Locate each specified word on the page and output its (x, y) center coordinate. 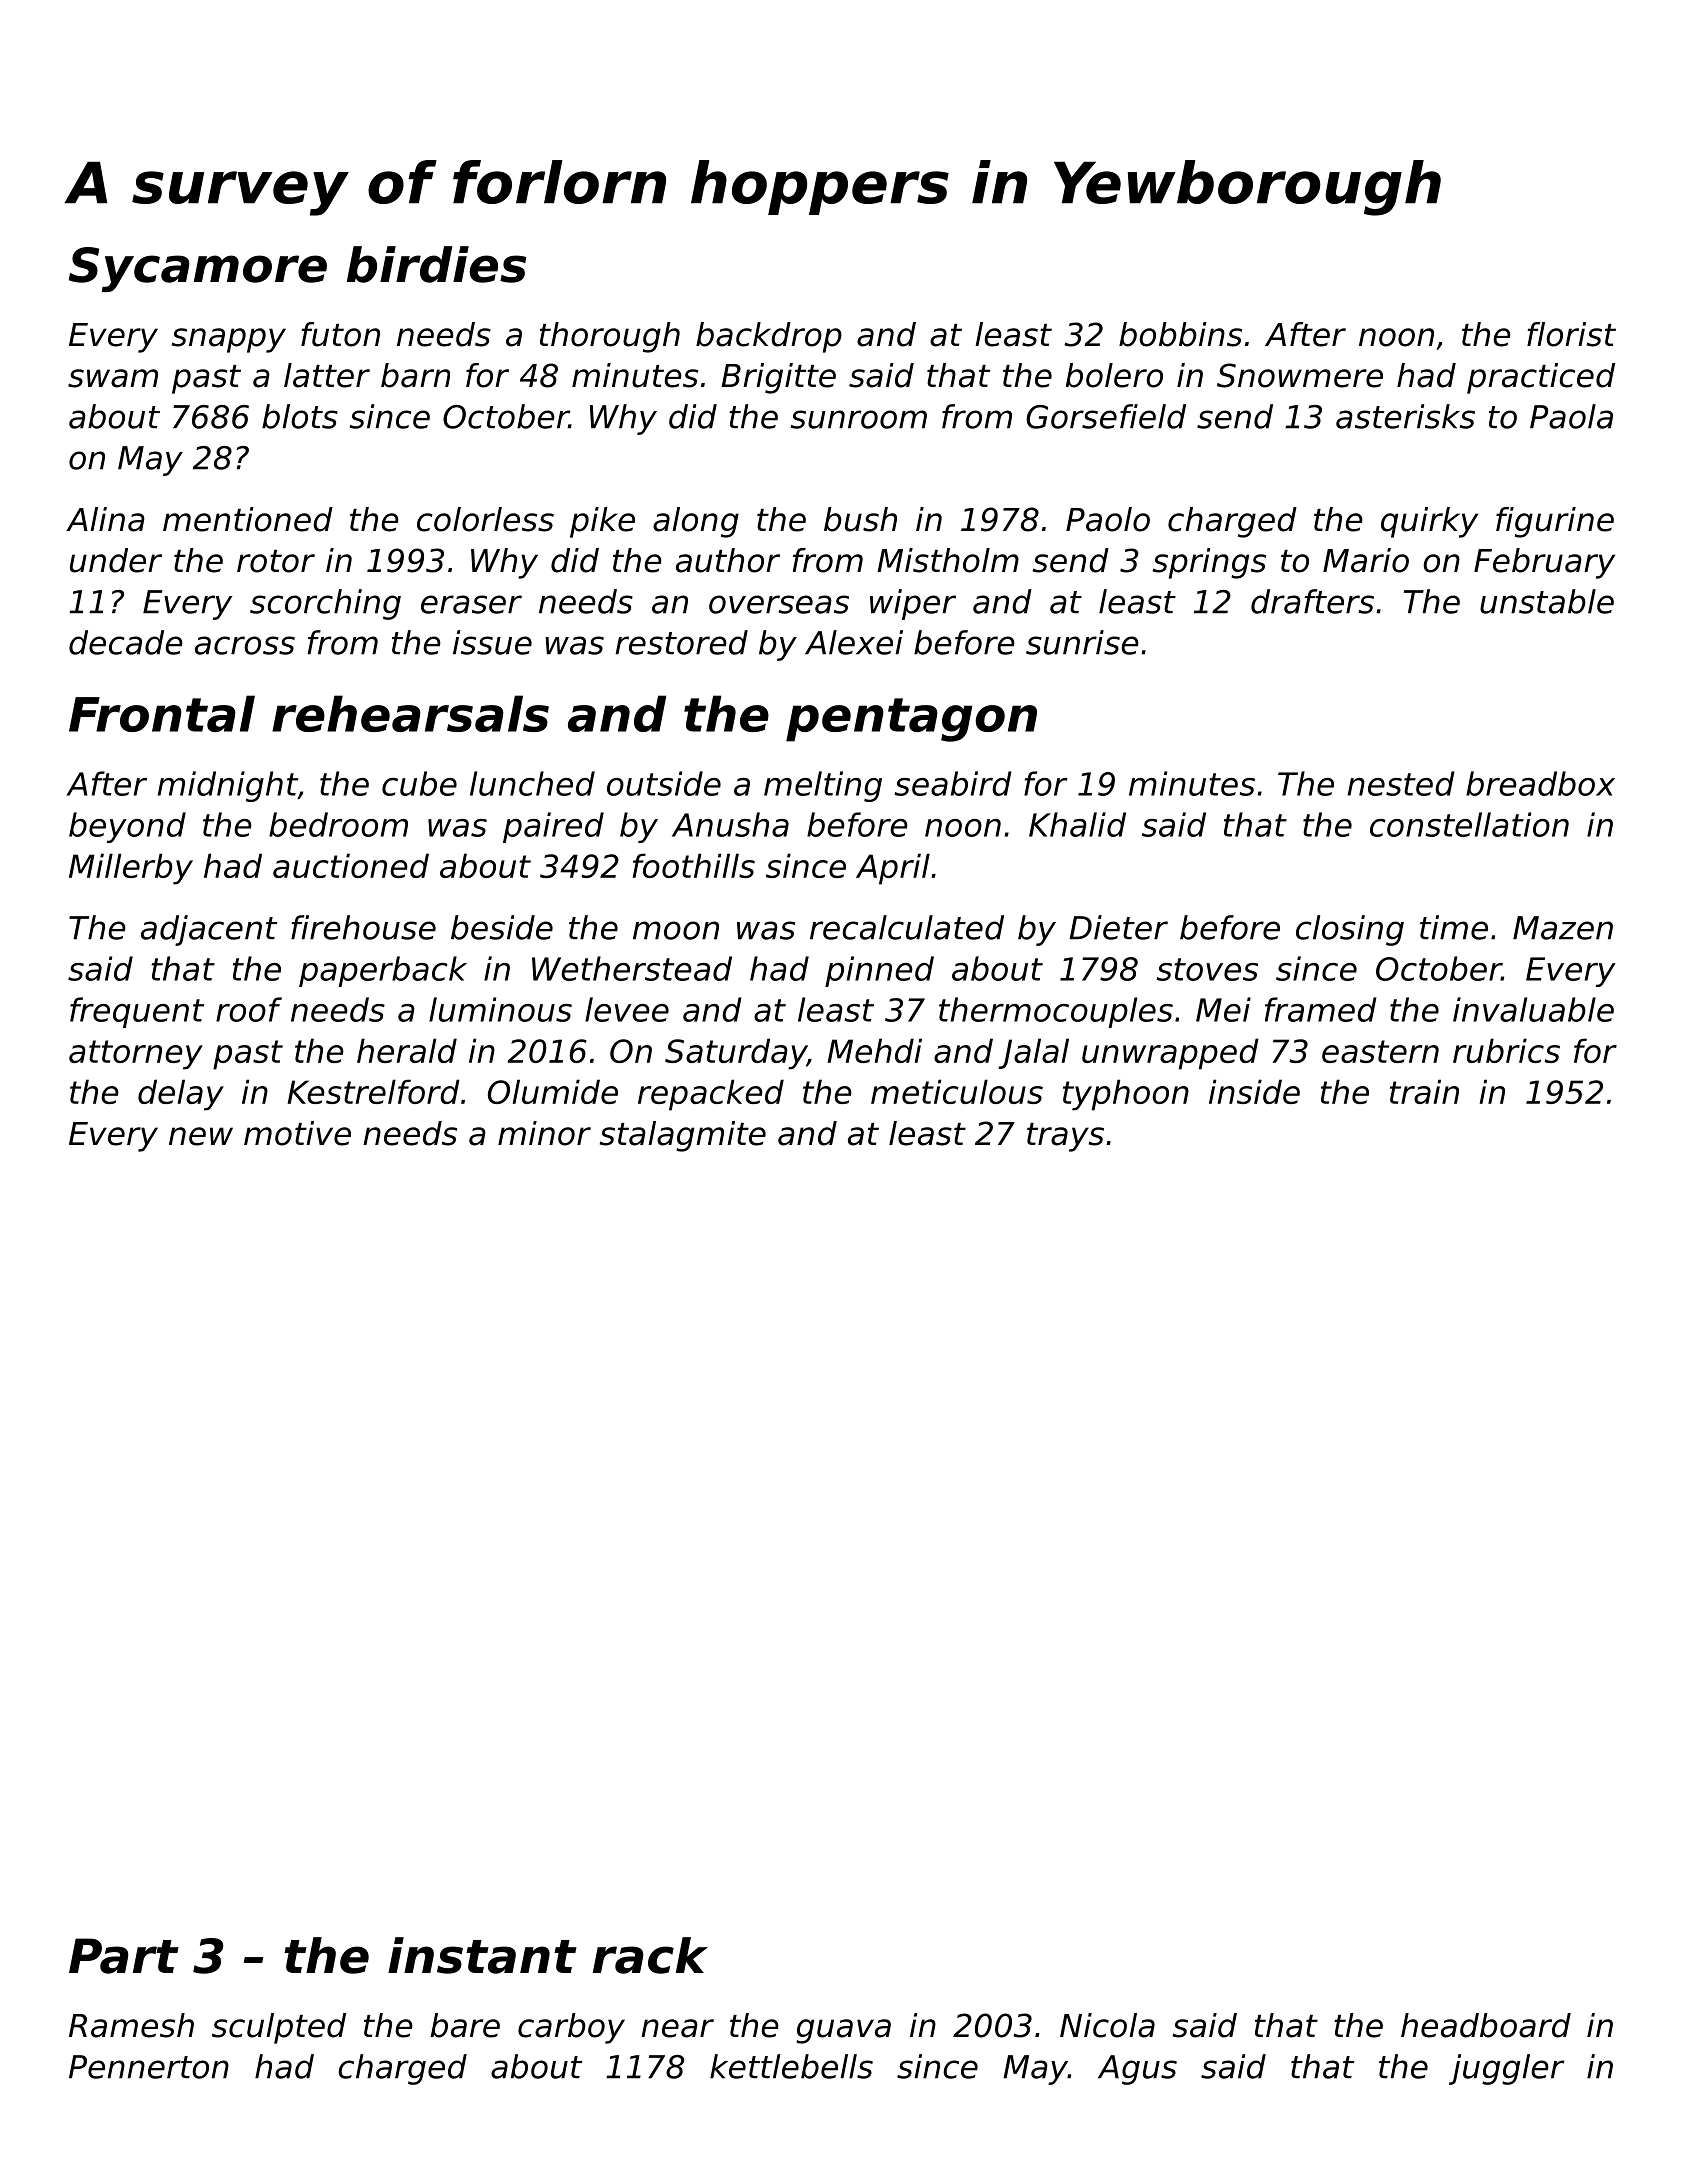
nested (1401, 783)
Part (124, 1956)
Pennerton (149, 2067)
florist (1571, 334)
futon (340, 334)
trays (1065, 1137)
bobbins (1180, 334)
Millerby (131, 869)
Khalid (1077, 824)
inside (1254, 1091)
